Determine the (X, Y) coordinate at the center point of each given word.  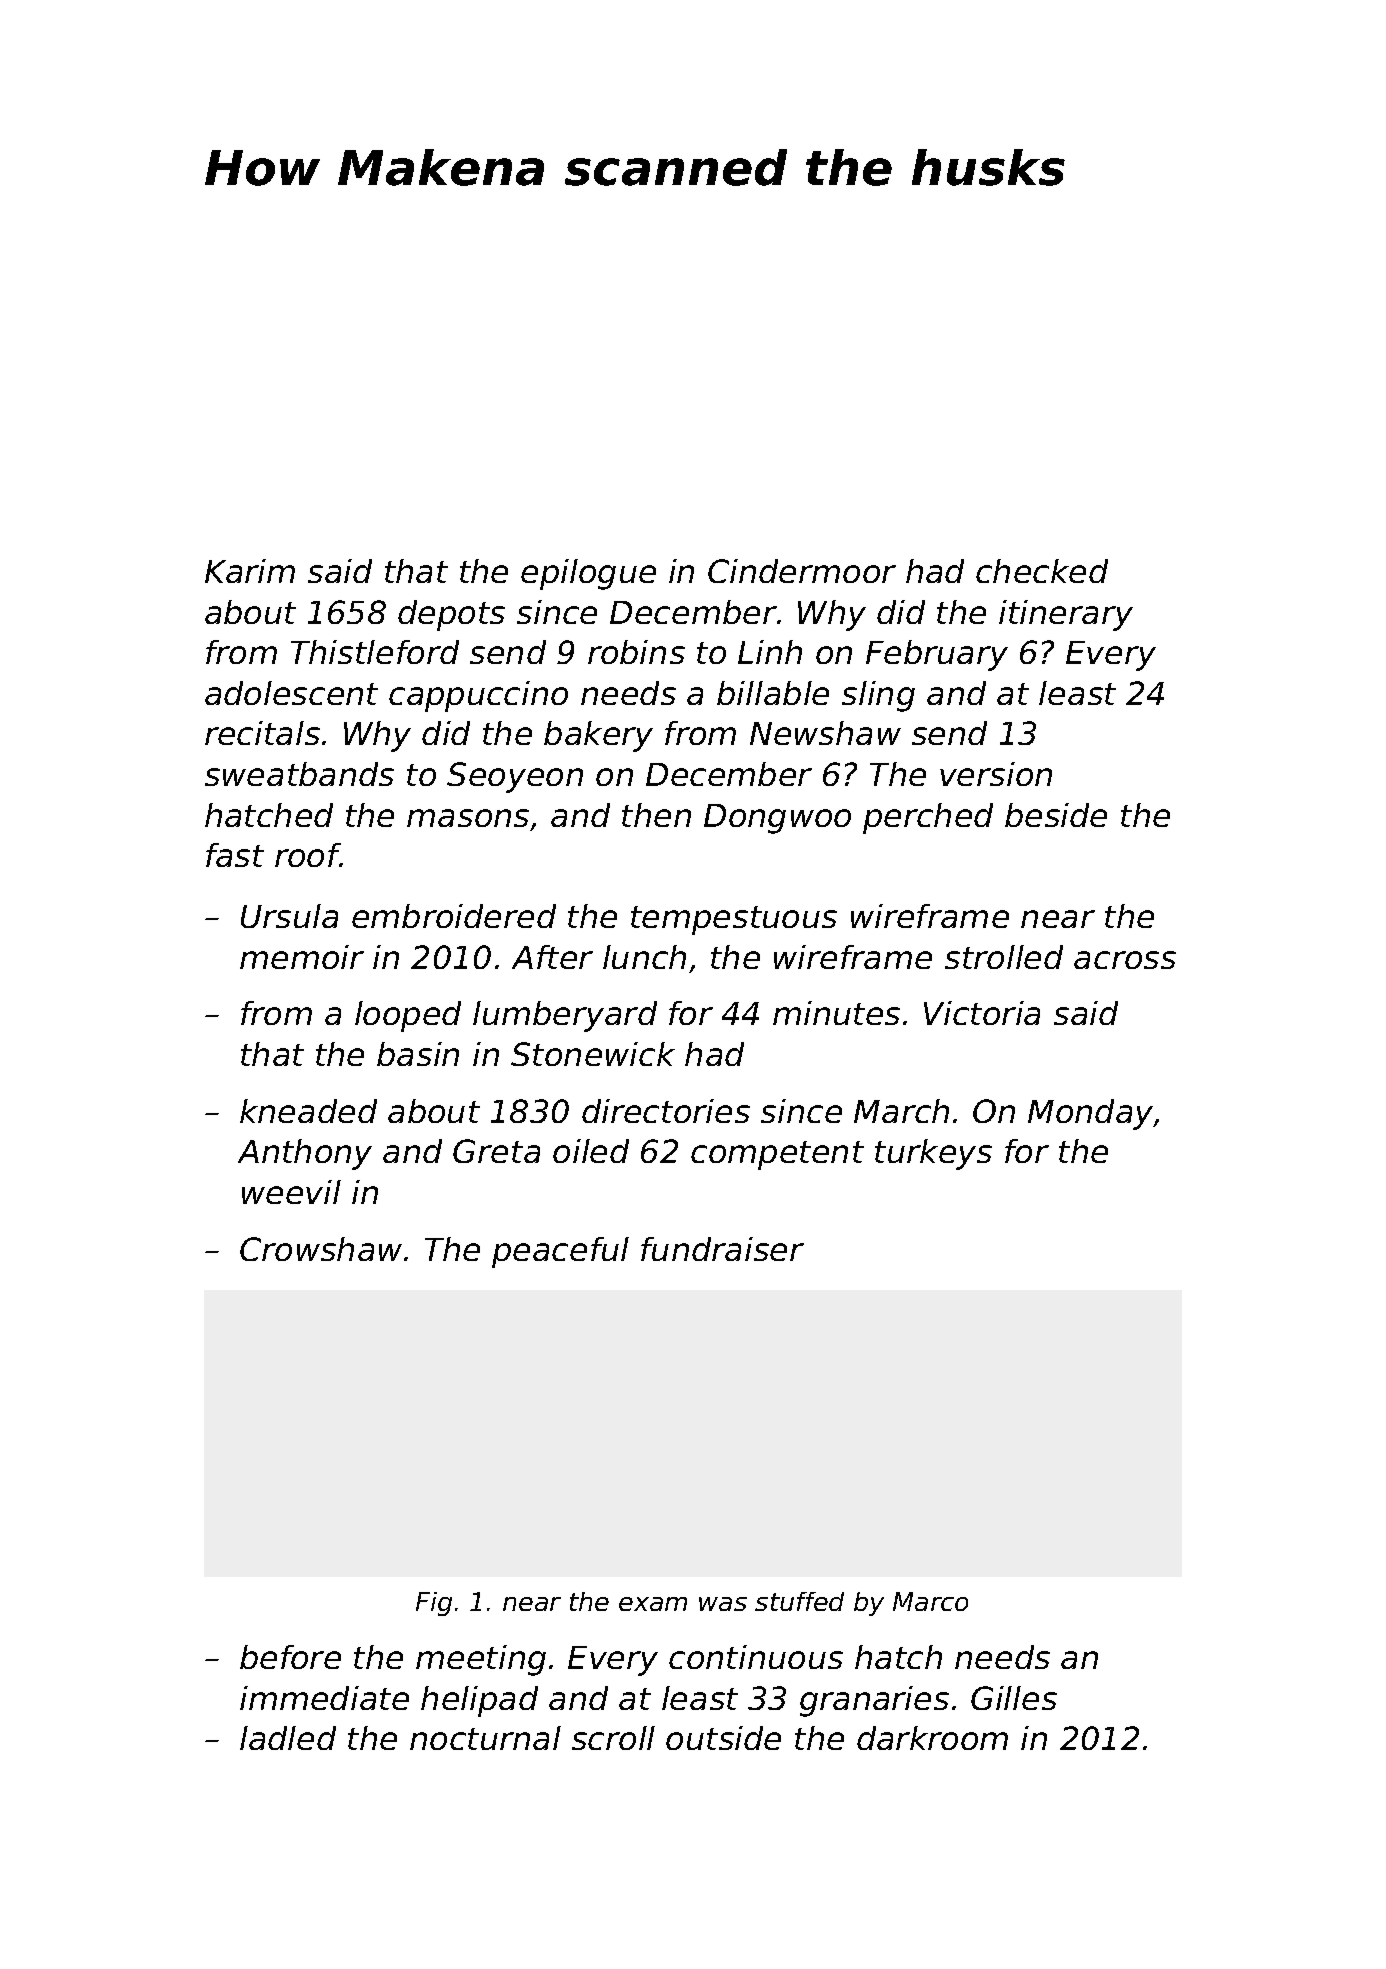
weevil (291, 1192)
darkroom (932, 1738)
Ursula (289, 916)
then (656, 815)
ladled (288, 1738)
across (1125, 960)
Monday (1091, 1114)
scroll (613, 1738)
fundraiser (722, 1249)
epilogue (588, 574)
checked (1042, 571)
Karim (250, 571)
